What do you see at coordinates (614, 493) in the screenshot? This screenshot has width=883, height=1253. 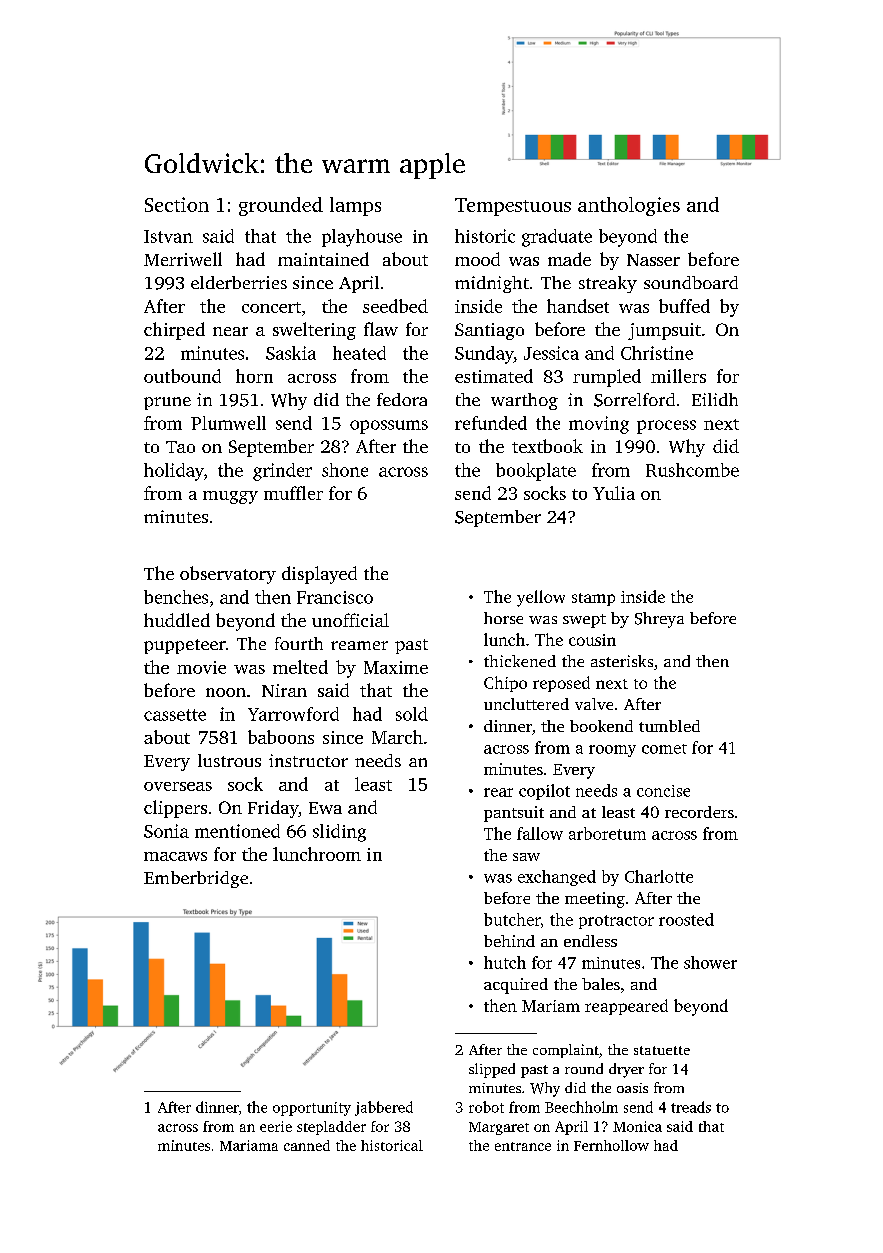 I see `Yulia` at bounding box center [614, 493].
